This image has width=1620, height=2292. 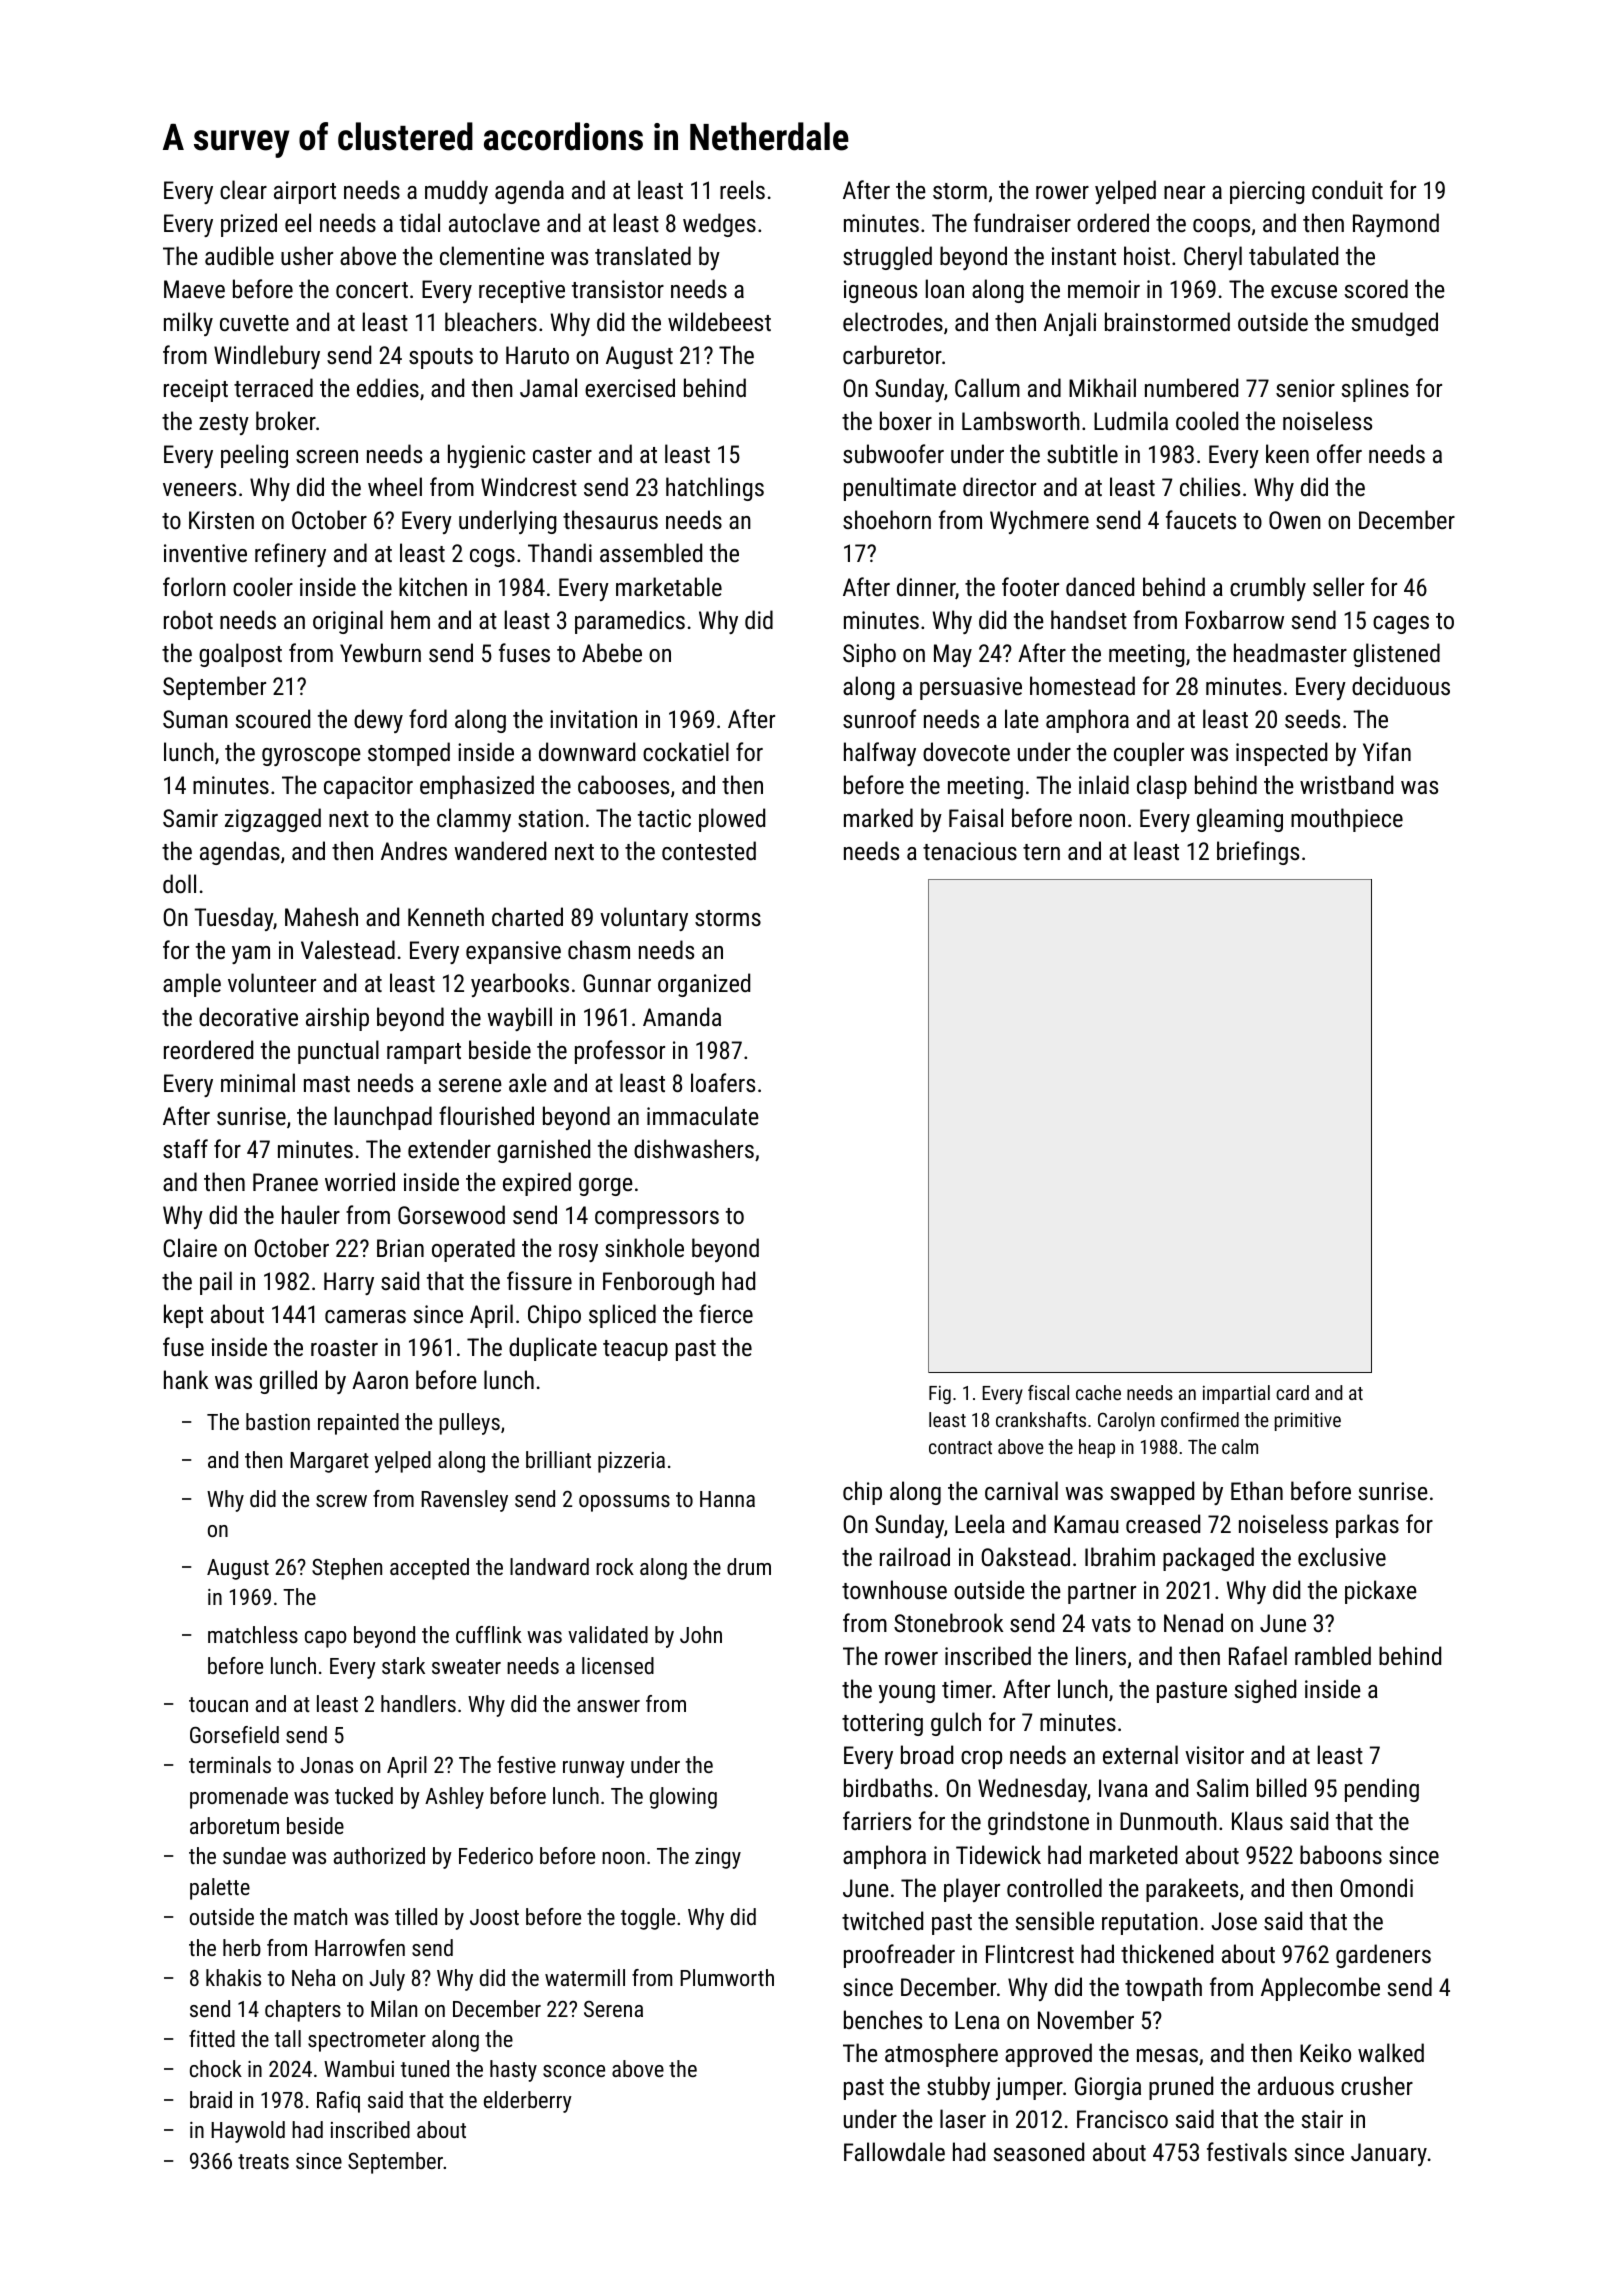 I want to click on player, so click(x=972, y=1890).
